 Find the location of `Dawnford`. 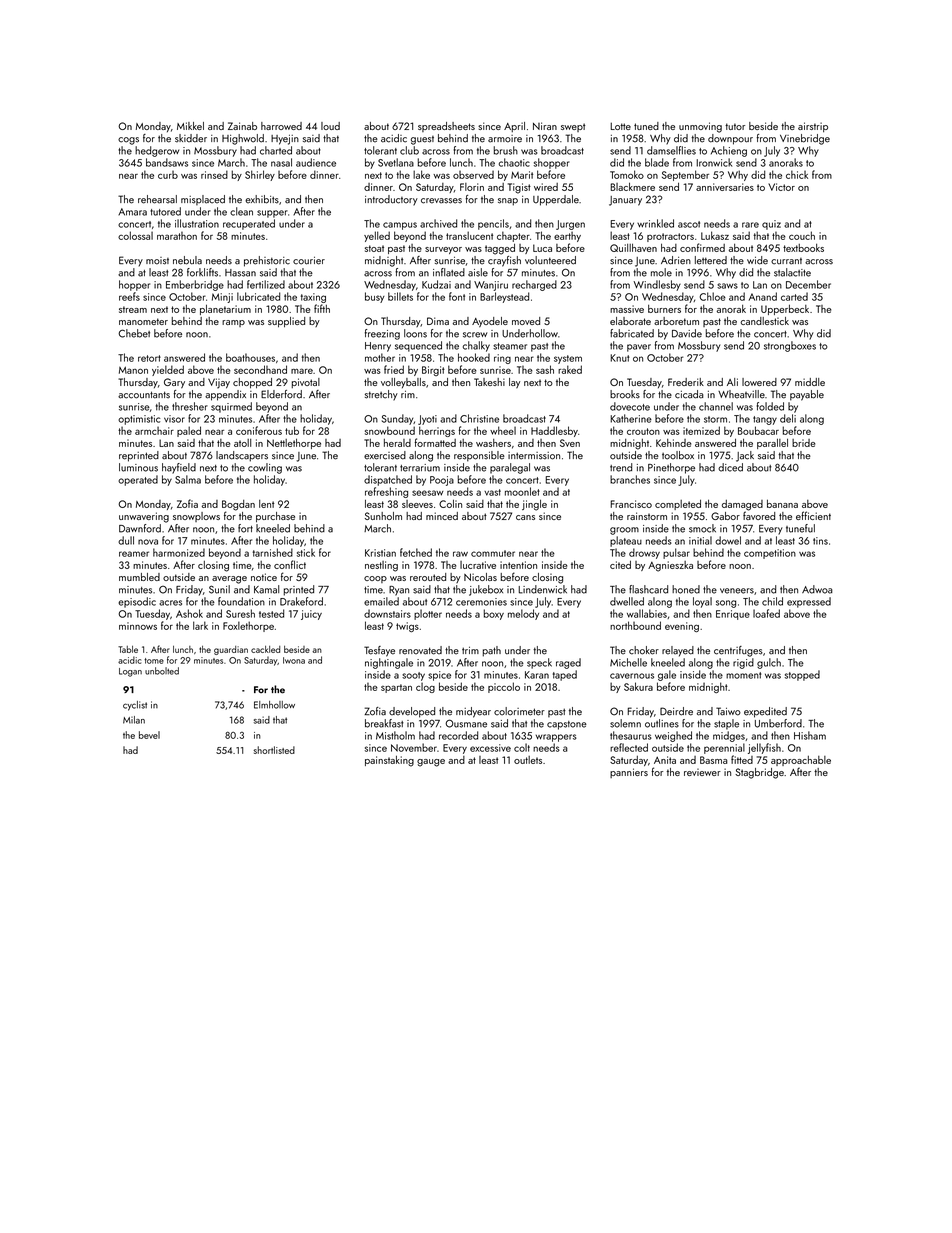

Dawnford is located at coordinates (140, 528).
